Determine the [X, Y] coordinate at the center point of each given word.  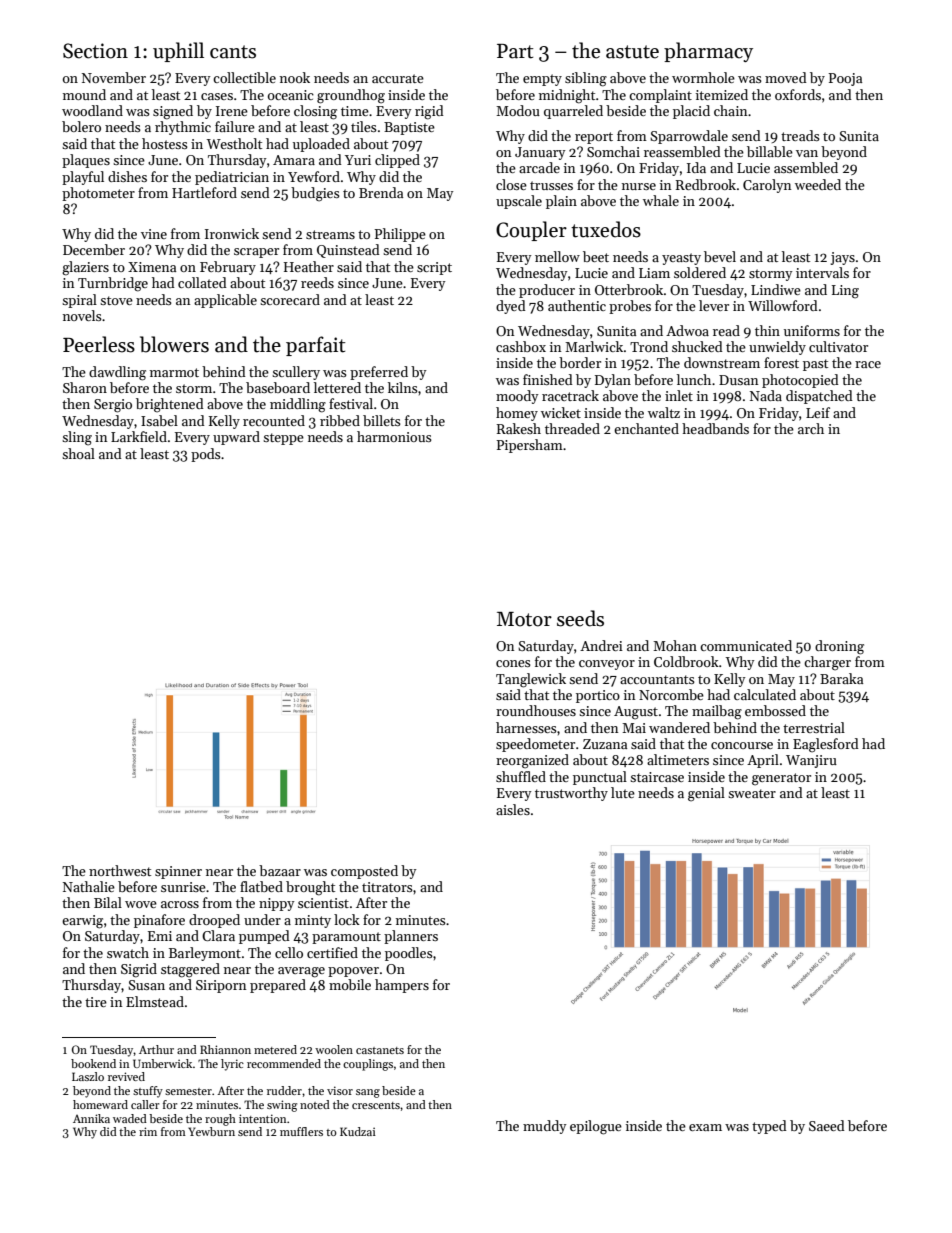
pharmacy [708, 52]
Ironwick [232, 233]
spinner [178, 872]
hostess [165, 143]
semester [188, 1091]
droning [839, 647]
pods [206, 455]
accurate [398, 78]
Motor [524, 619]
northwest [120, 870]
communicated [746, 645]
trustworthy [571, 794]
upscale [519, 202]
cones [513, 663]
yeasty [681, 259]
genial [706, 794]
